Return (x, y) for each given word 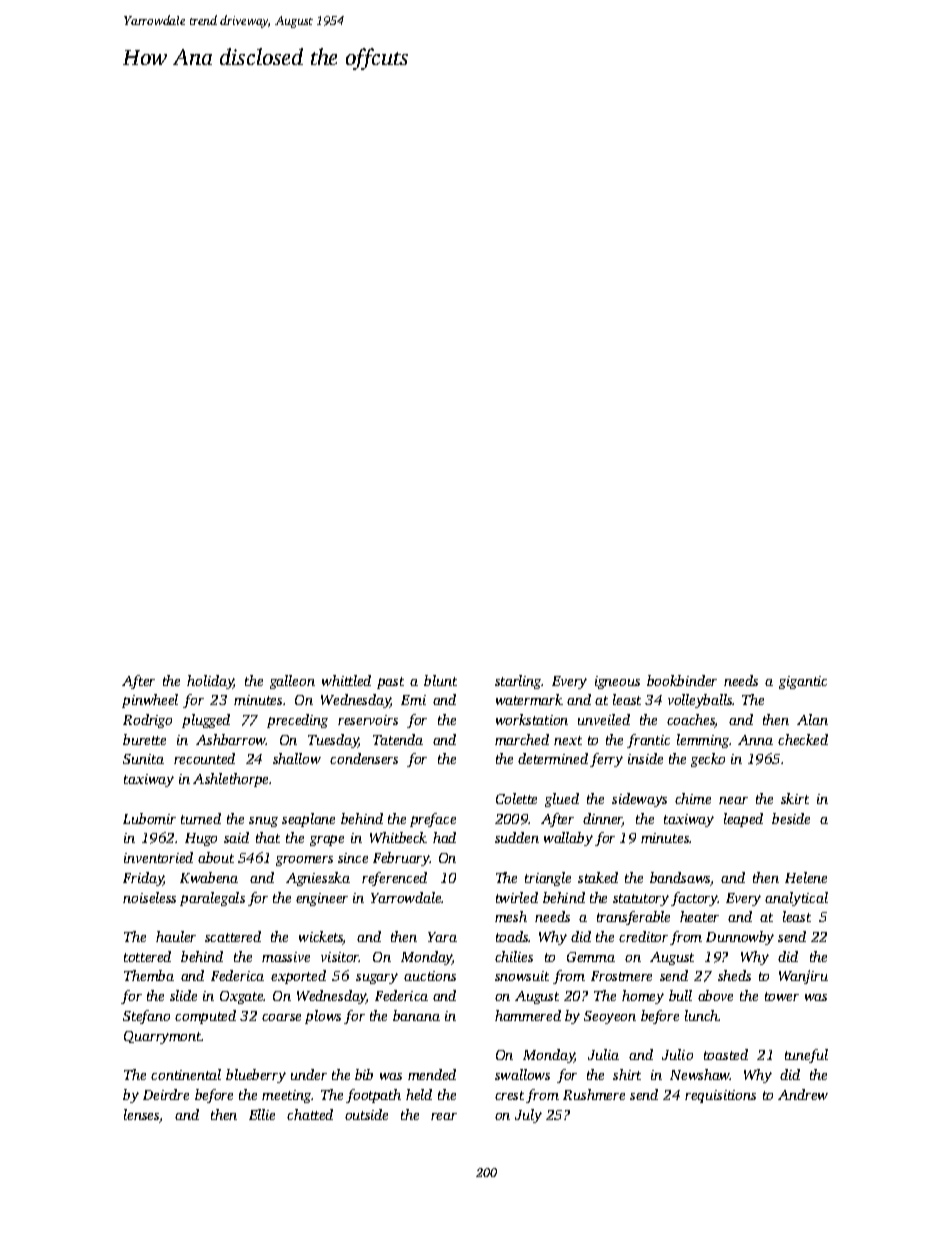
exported (298, 977)
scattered (233, 936)
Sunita (143, 759)
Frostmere (621, 976)
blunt (440, 680)
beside (791, 818)
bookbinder (682, 680)
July (528, 1116)
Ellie (262, 1114)
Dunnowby (740, 938)
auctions (430, 976)
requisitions (720, 1096)
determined (553, 758)
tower (782, 996)
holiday (210, 682)
